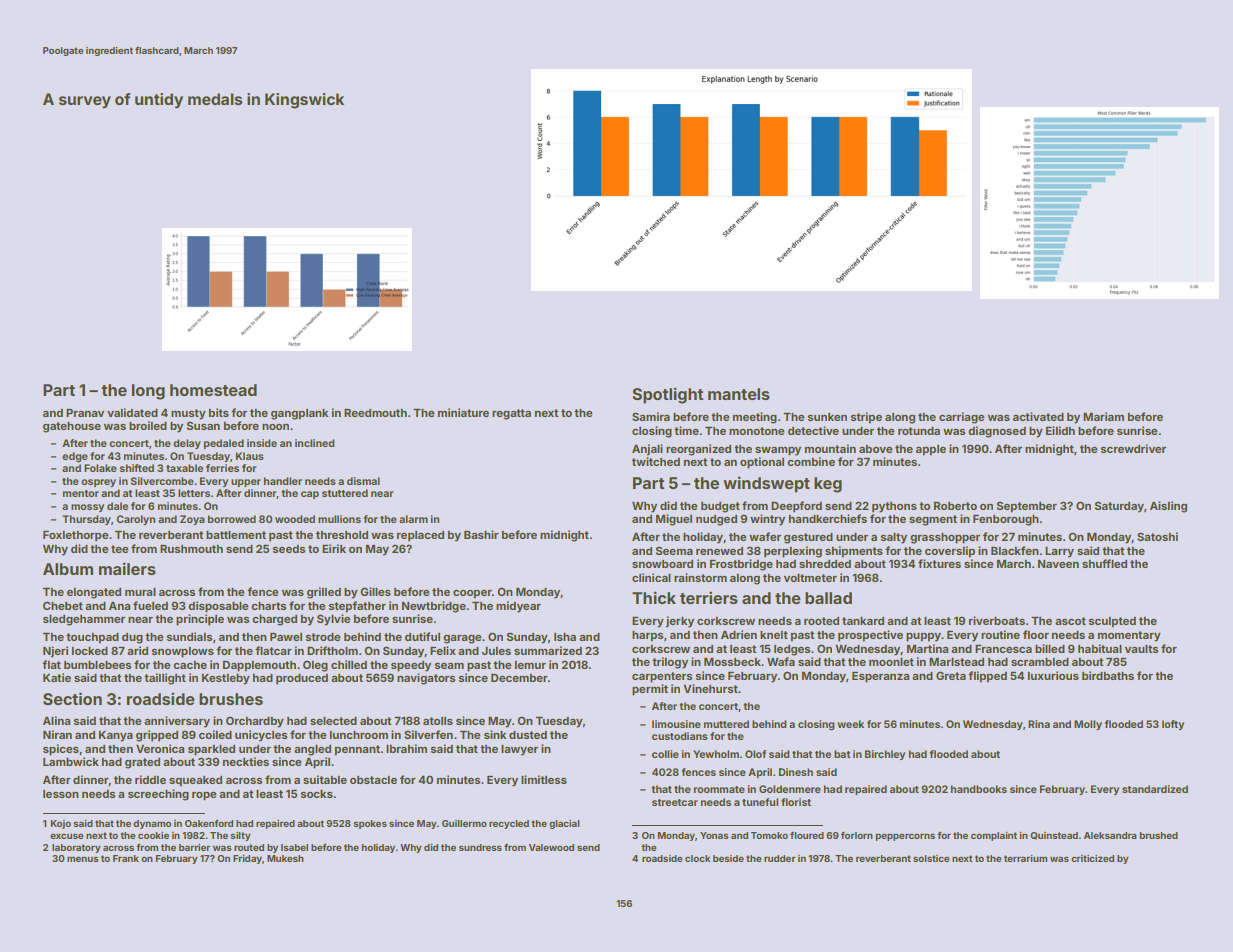 Image resolution: width=1233 pixels, height=952 pixels. What do you see at coordinates (98, 483) in the page?
I see `osprey` at bounding box center [98, 483].
